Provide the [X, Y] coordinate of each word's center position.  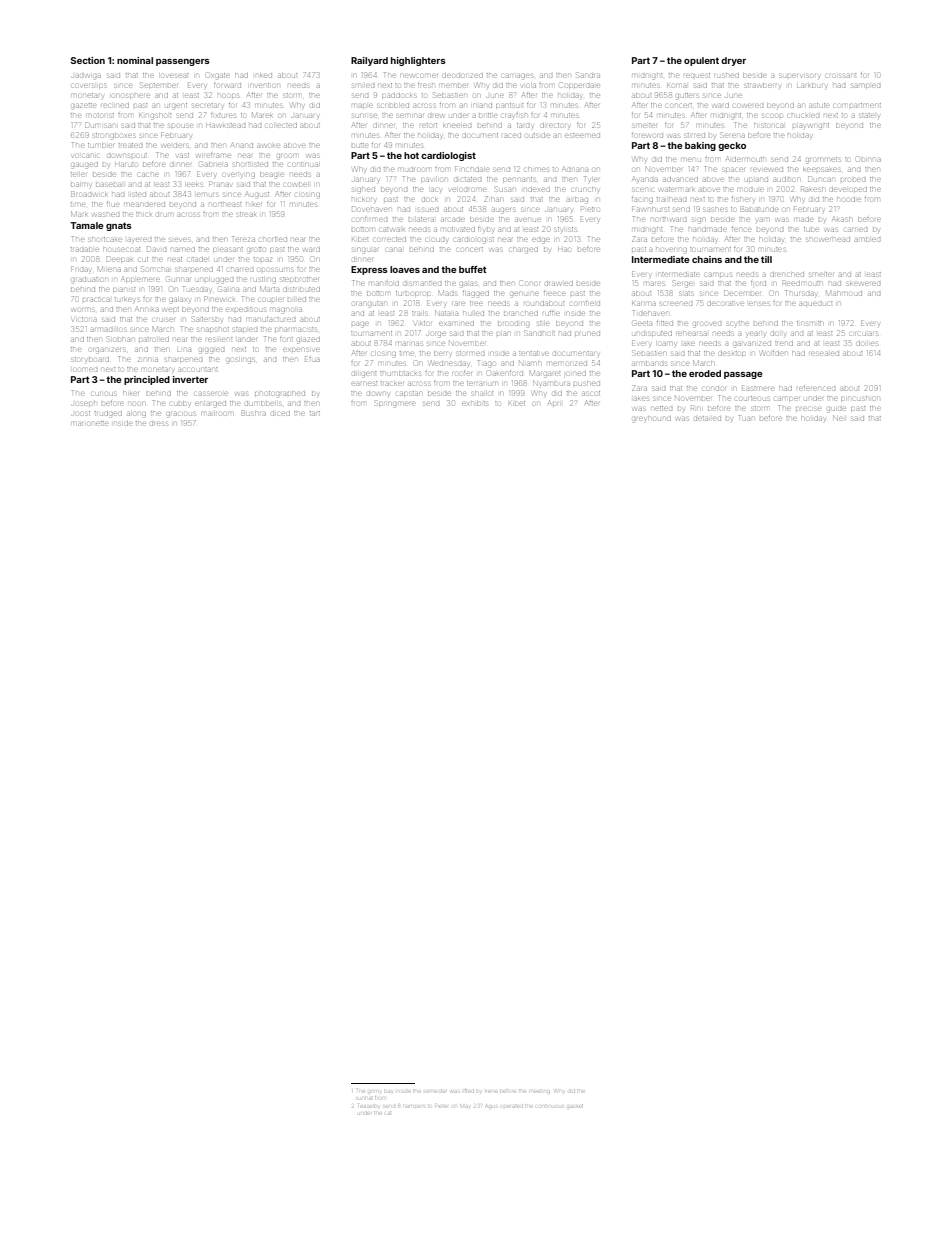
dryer [733, 61]
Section [87, 60]
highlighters [418, 61]
